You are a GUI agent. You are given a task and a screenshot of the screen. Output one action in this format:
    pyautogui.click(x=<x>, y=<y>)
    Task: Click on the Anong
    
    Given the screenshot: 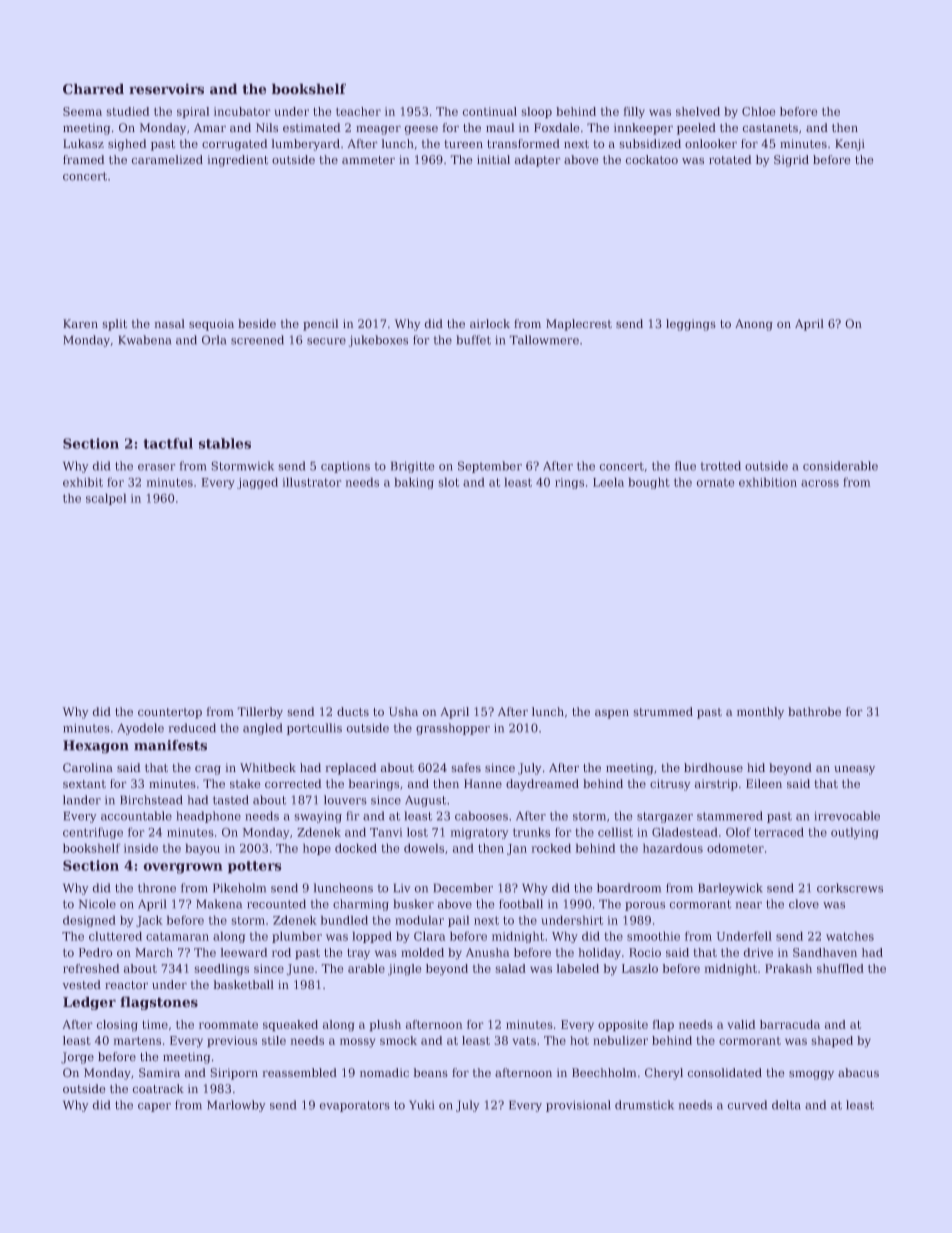 What is the action you would take?
    pyautogui.click(x=754, y=325)
